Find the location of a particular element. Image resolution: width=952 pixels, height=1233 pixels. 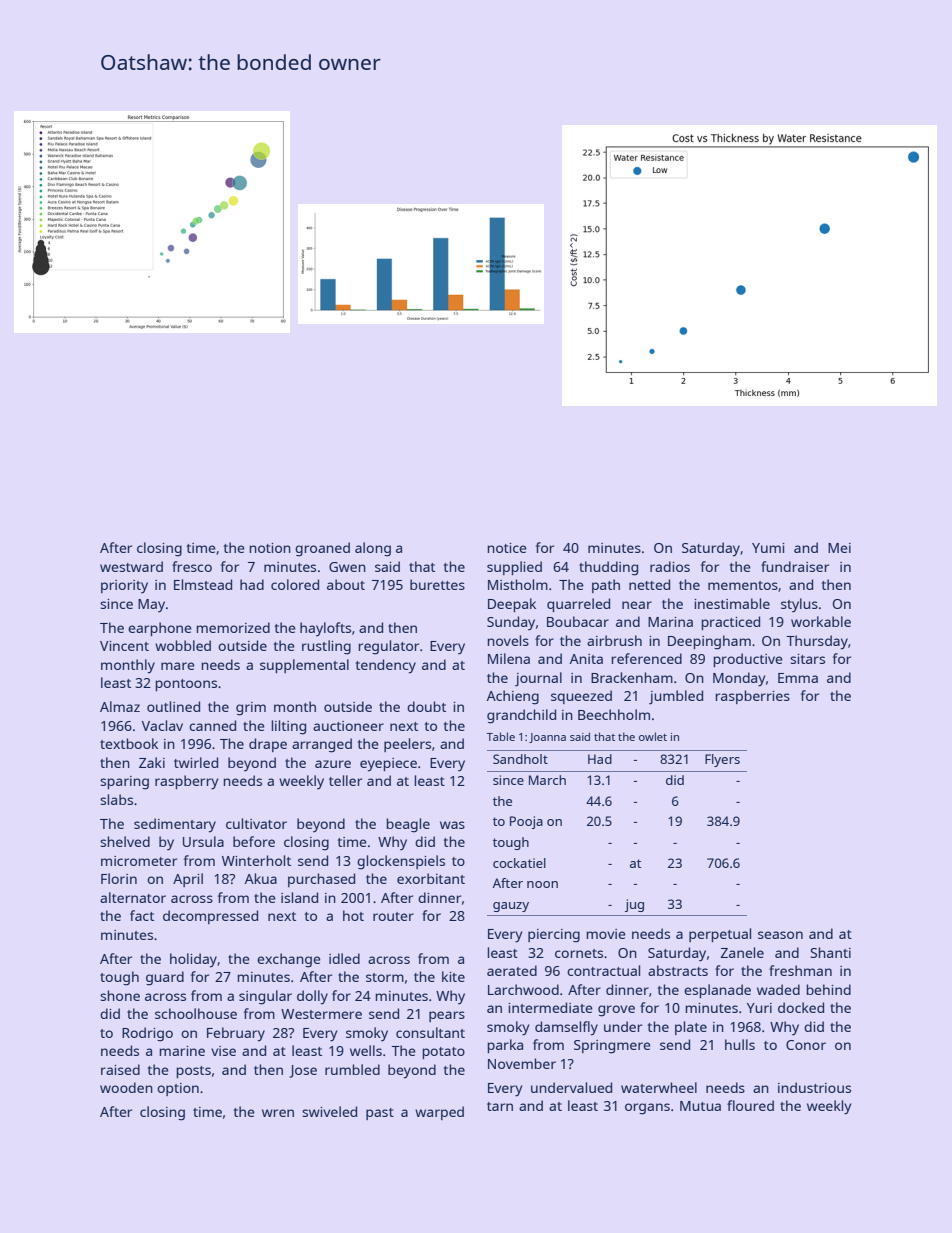

exorbitant is located at coordinates (431, 878).
